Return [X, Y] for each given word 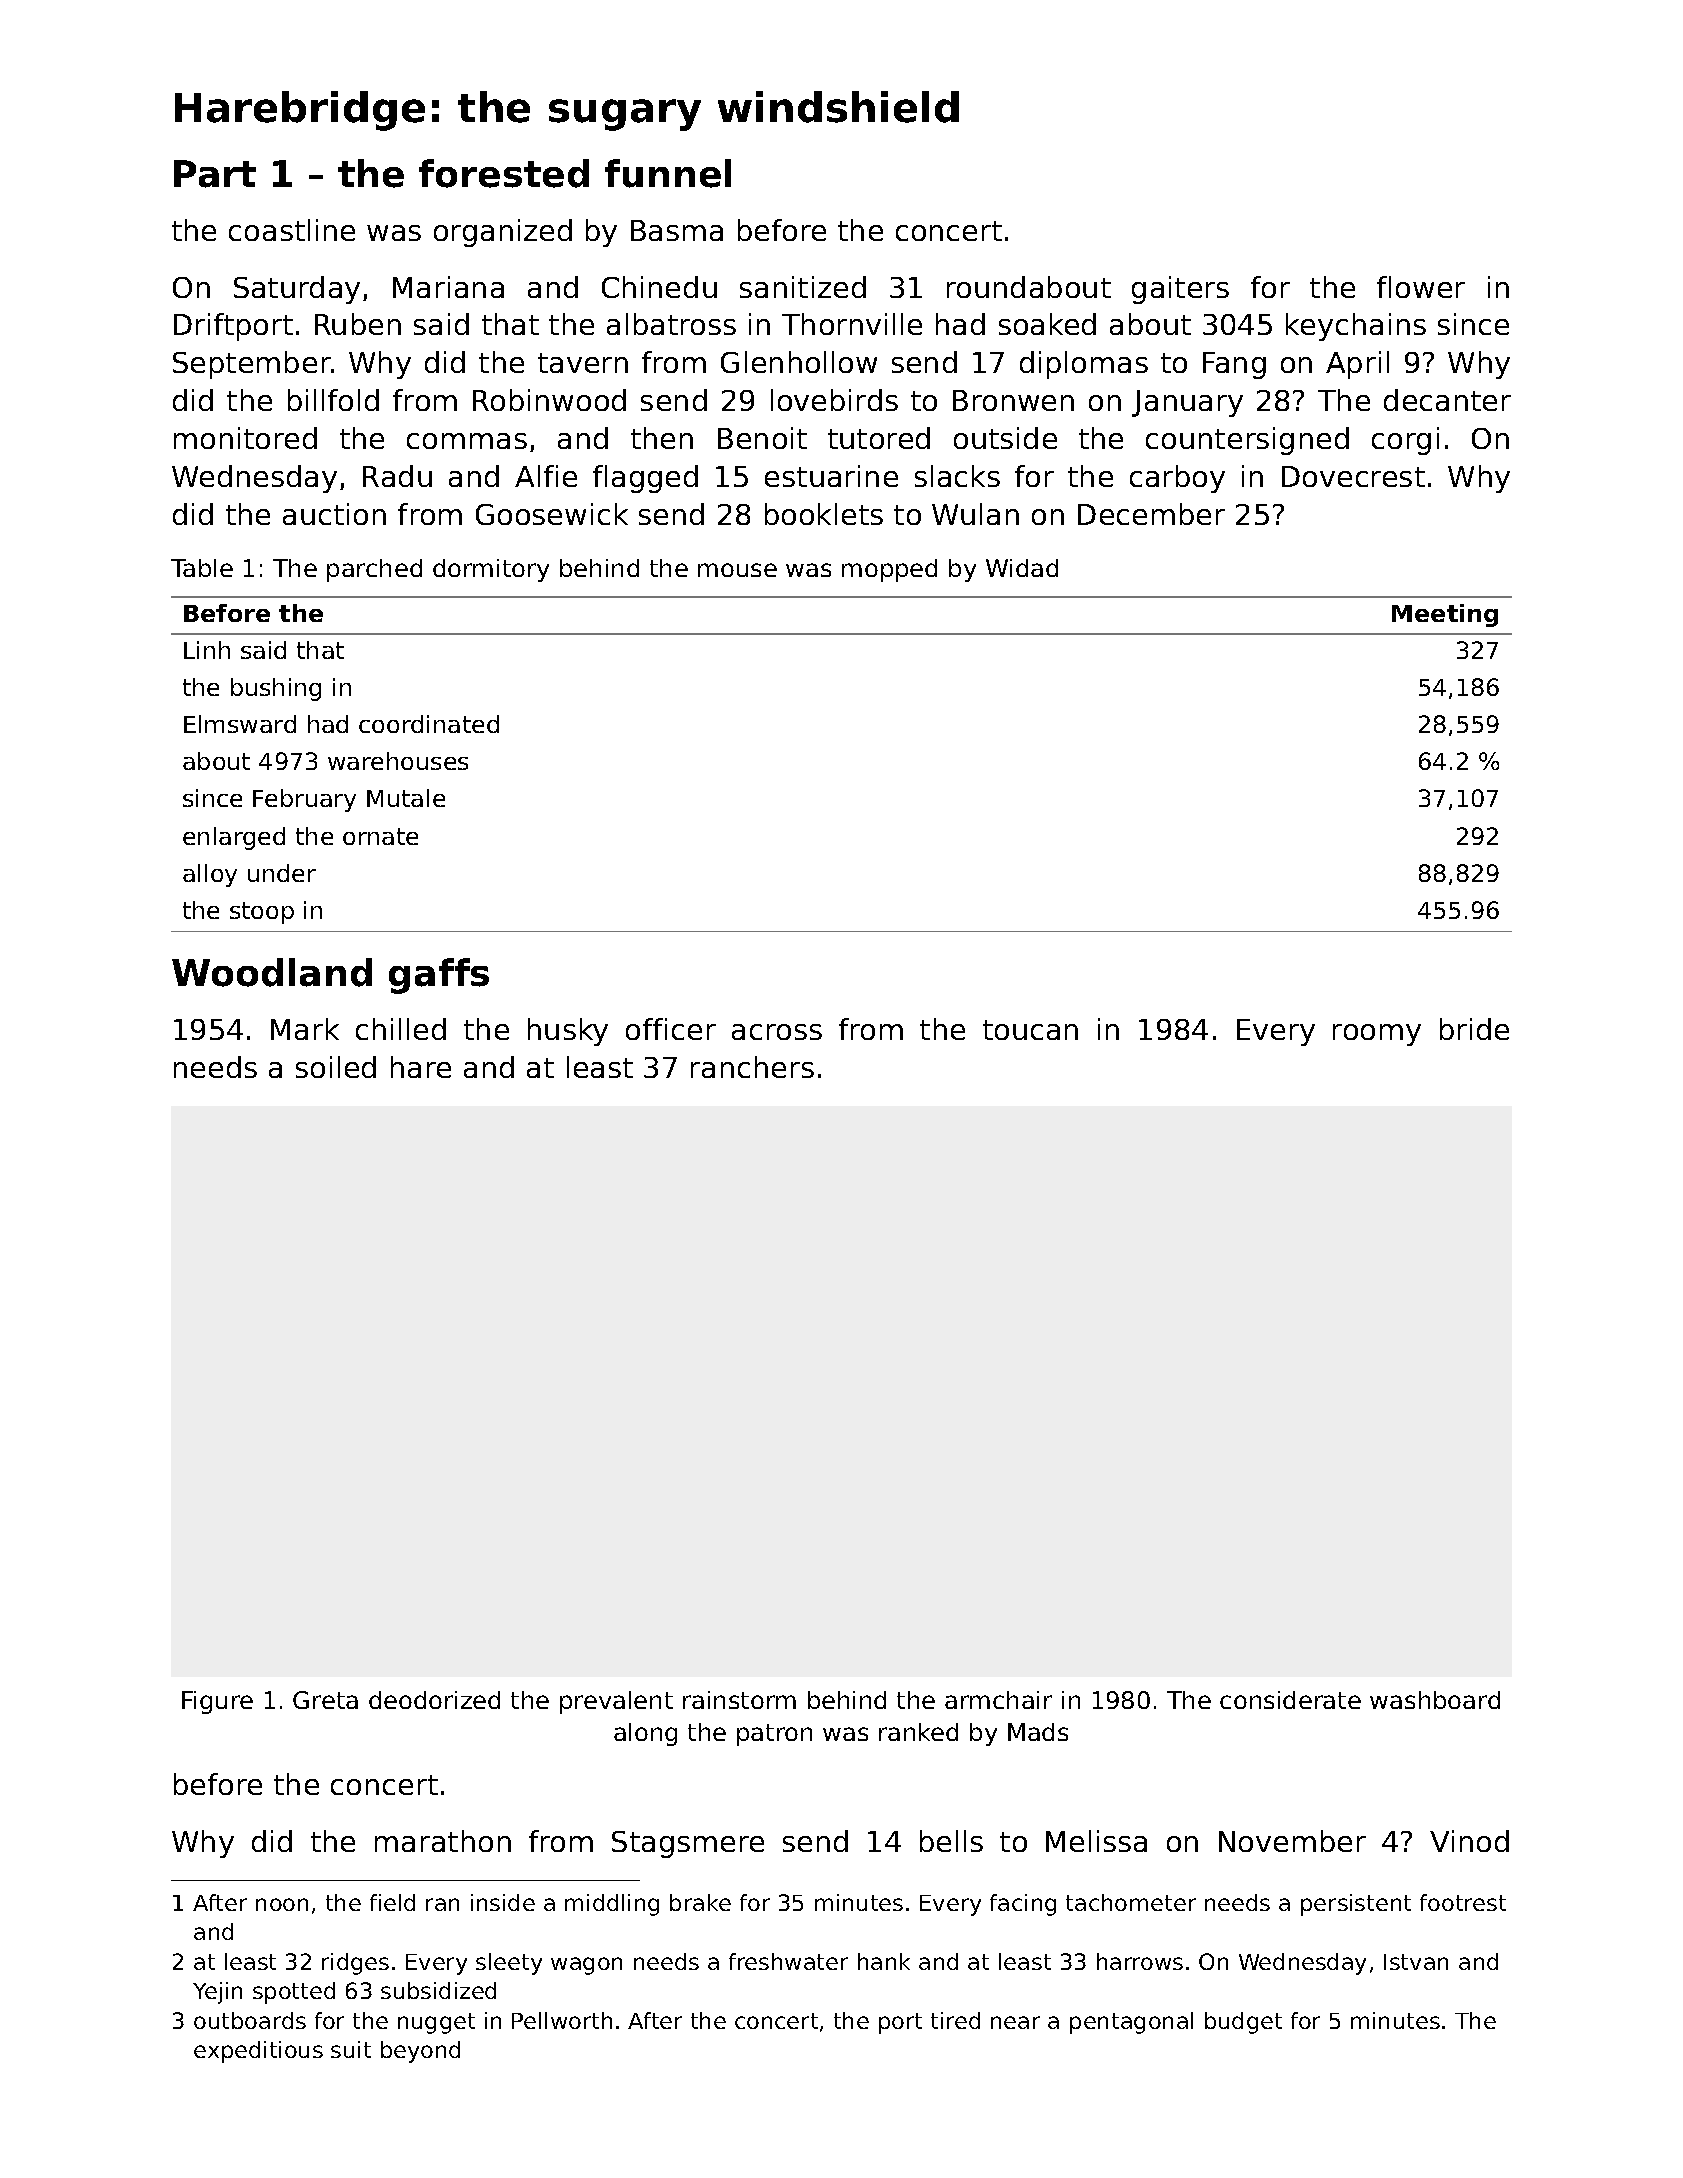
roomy [1377, 1035]
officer [671, 1029]
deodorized [434, 1700]
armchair [998, 1700]
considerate [1290, 1700]
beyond [420, 2052]
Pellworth [562, 2020]
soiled [336, 1067]
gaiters [1180, 290]
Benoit [762, 438]
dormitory [491, 570]
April [1357, 365]
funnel [668, 173]
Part [215, 174]
